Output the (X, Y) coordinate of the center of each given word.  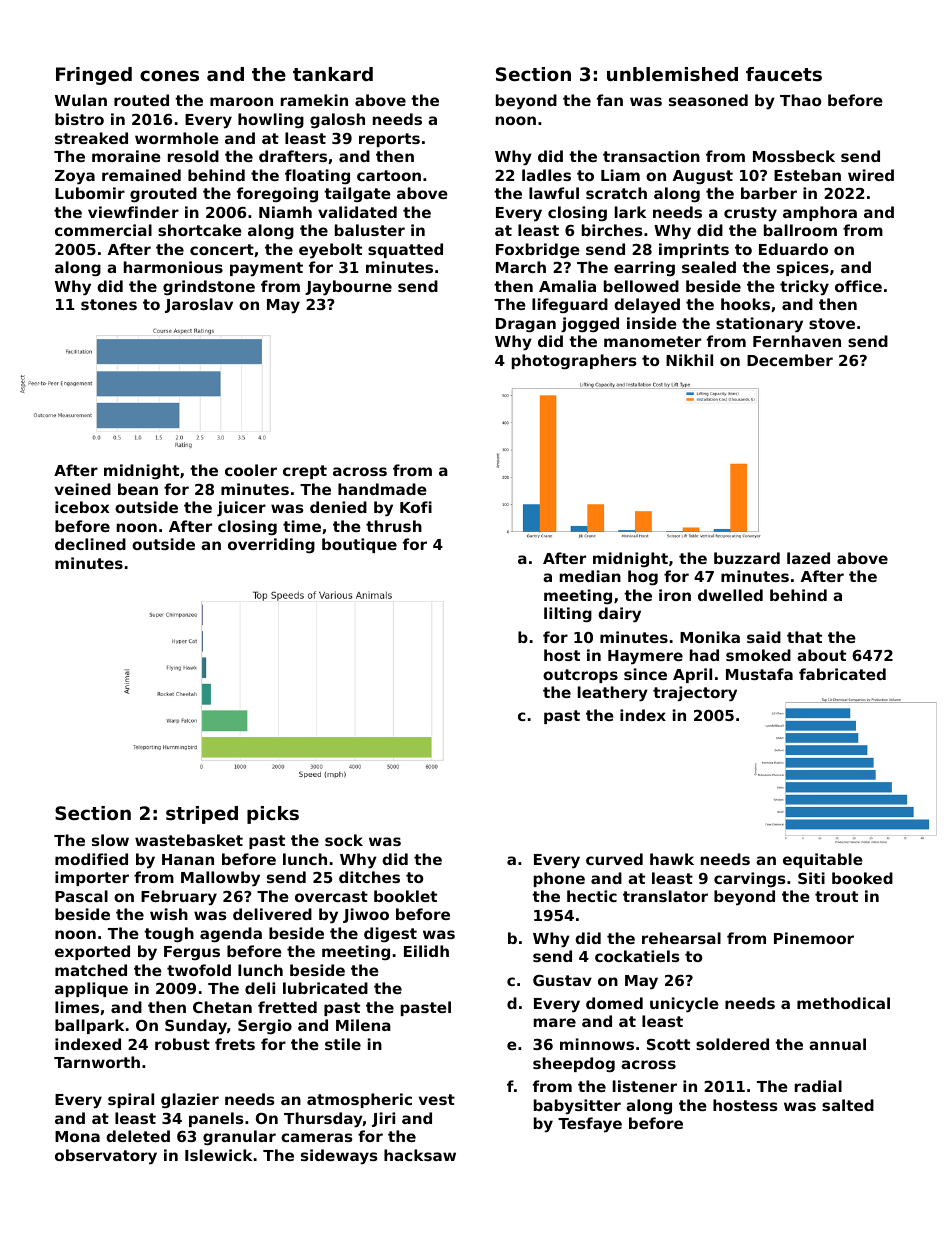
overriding (271, 546)
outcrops (580, 676)
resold (193, 156)
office (858, 286)
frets (235, 1044)
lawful (554, 193)
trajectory (695, 694)
